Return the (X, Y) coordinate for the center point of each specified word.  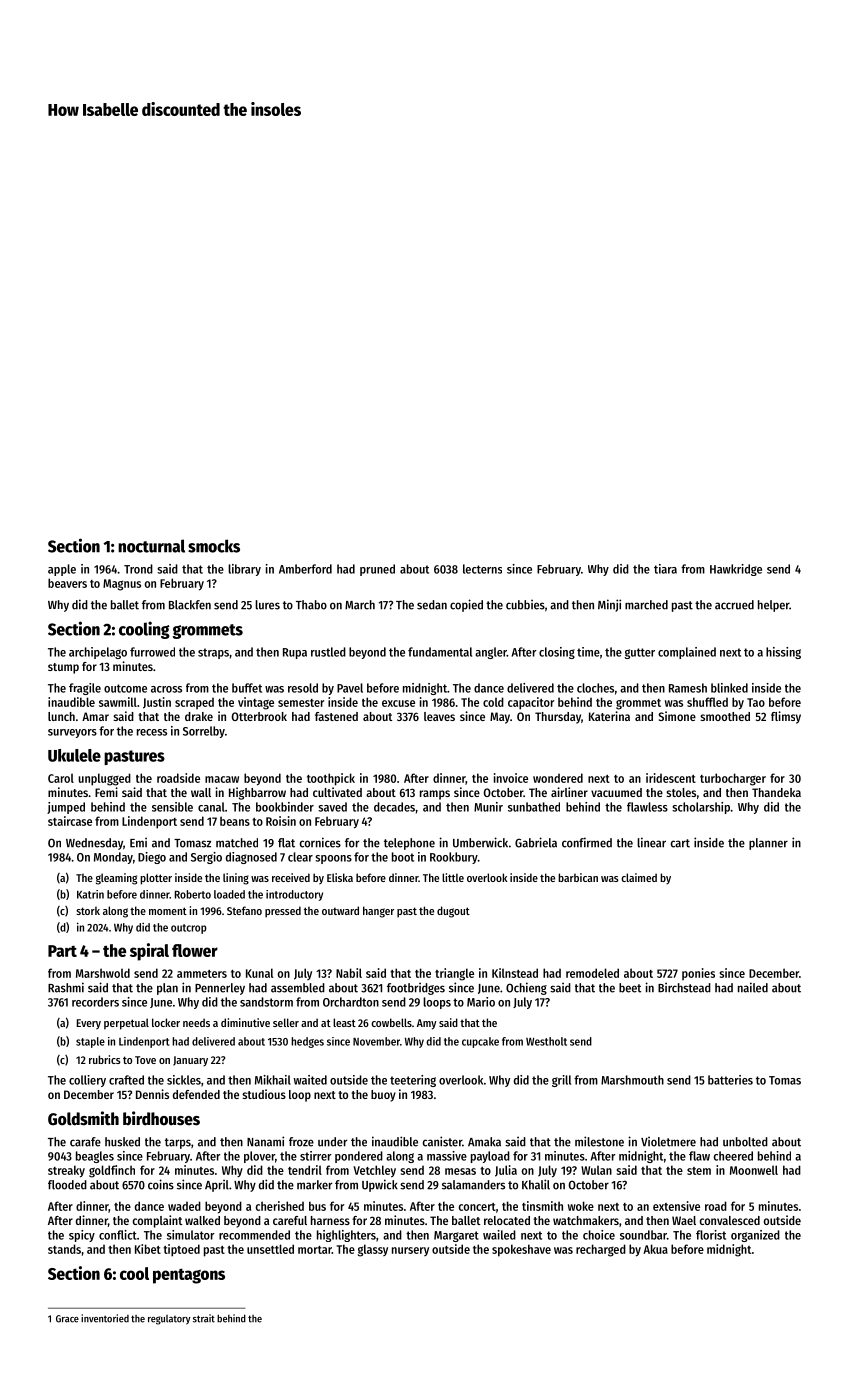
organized (755, 1236)
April (217, 1185)
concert (477, 1207)
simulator (191, 1235)
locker (166, 1022)
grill (561, 1081)
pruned (377, 570)
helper (773, 606)
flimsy (786, 717)
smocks (214, 546)
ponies (698, 974)
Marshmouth (632, 1080)
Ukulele (74, 755)
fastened (336, 716)
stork (88, 910)
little (453, 877)
